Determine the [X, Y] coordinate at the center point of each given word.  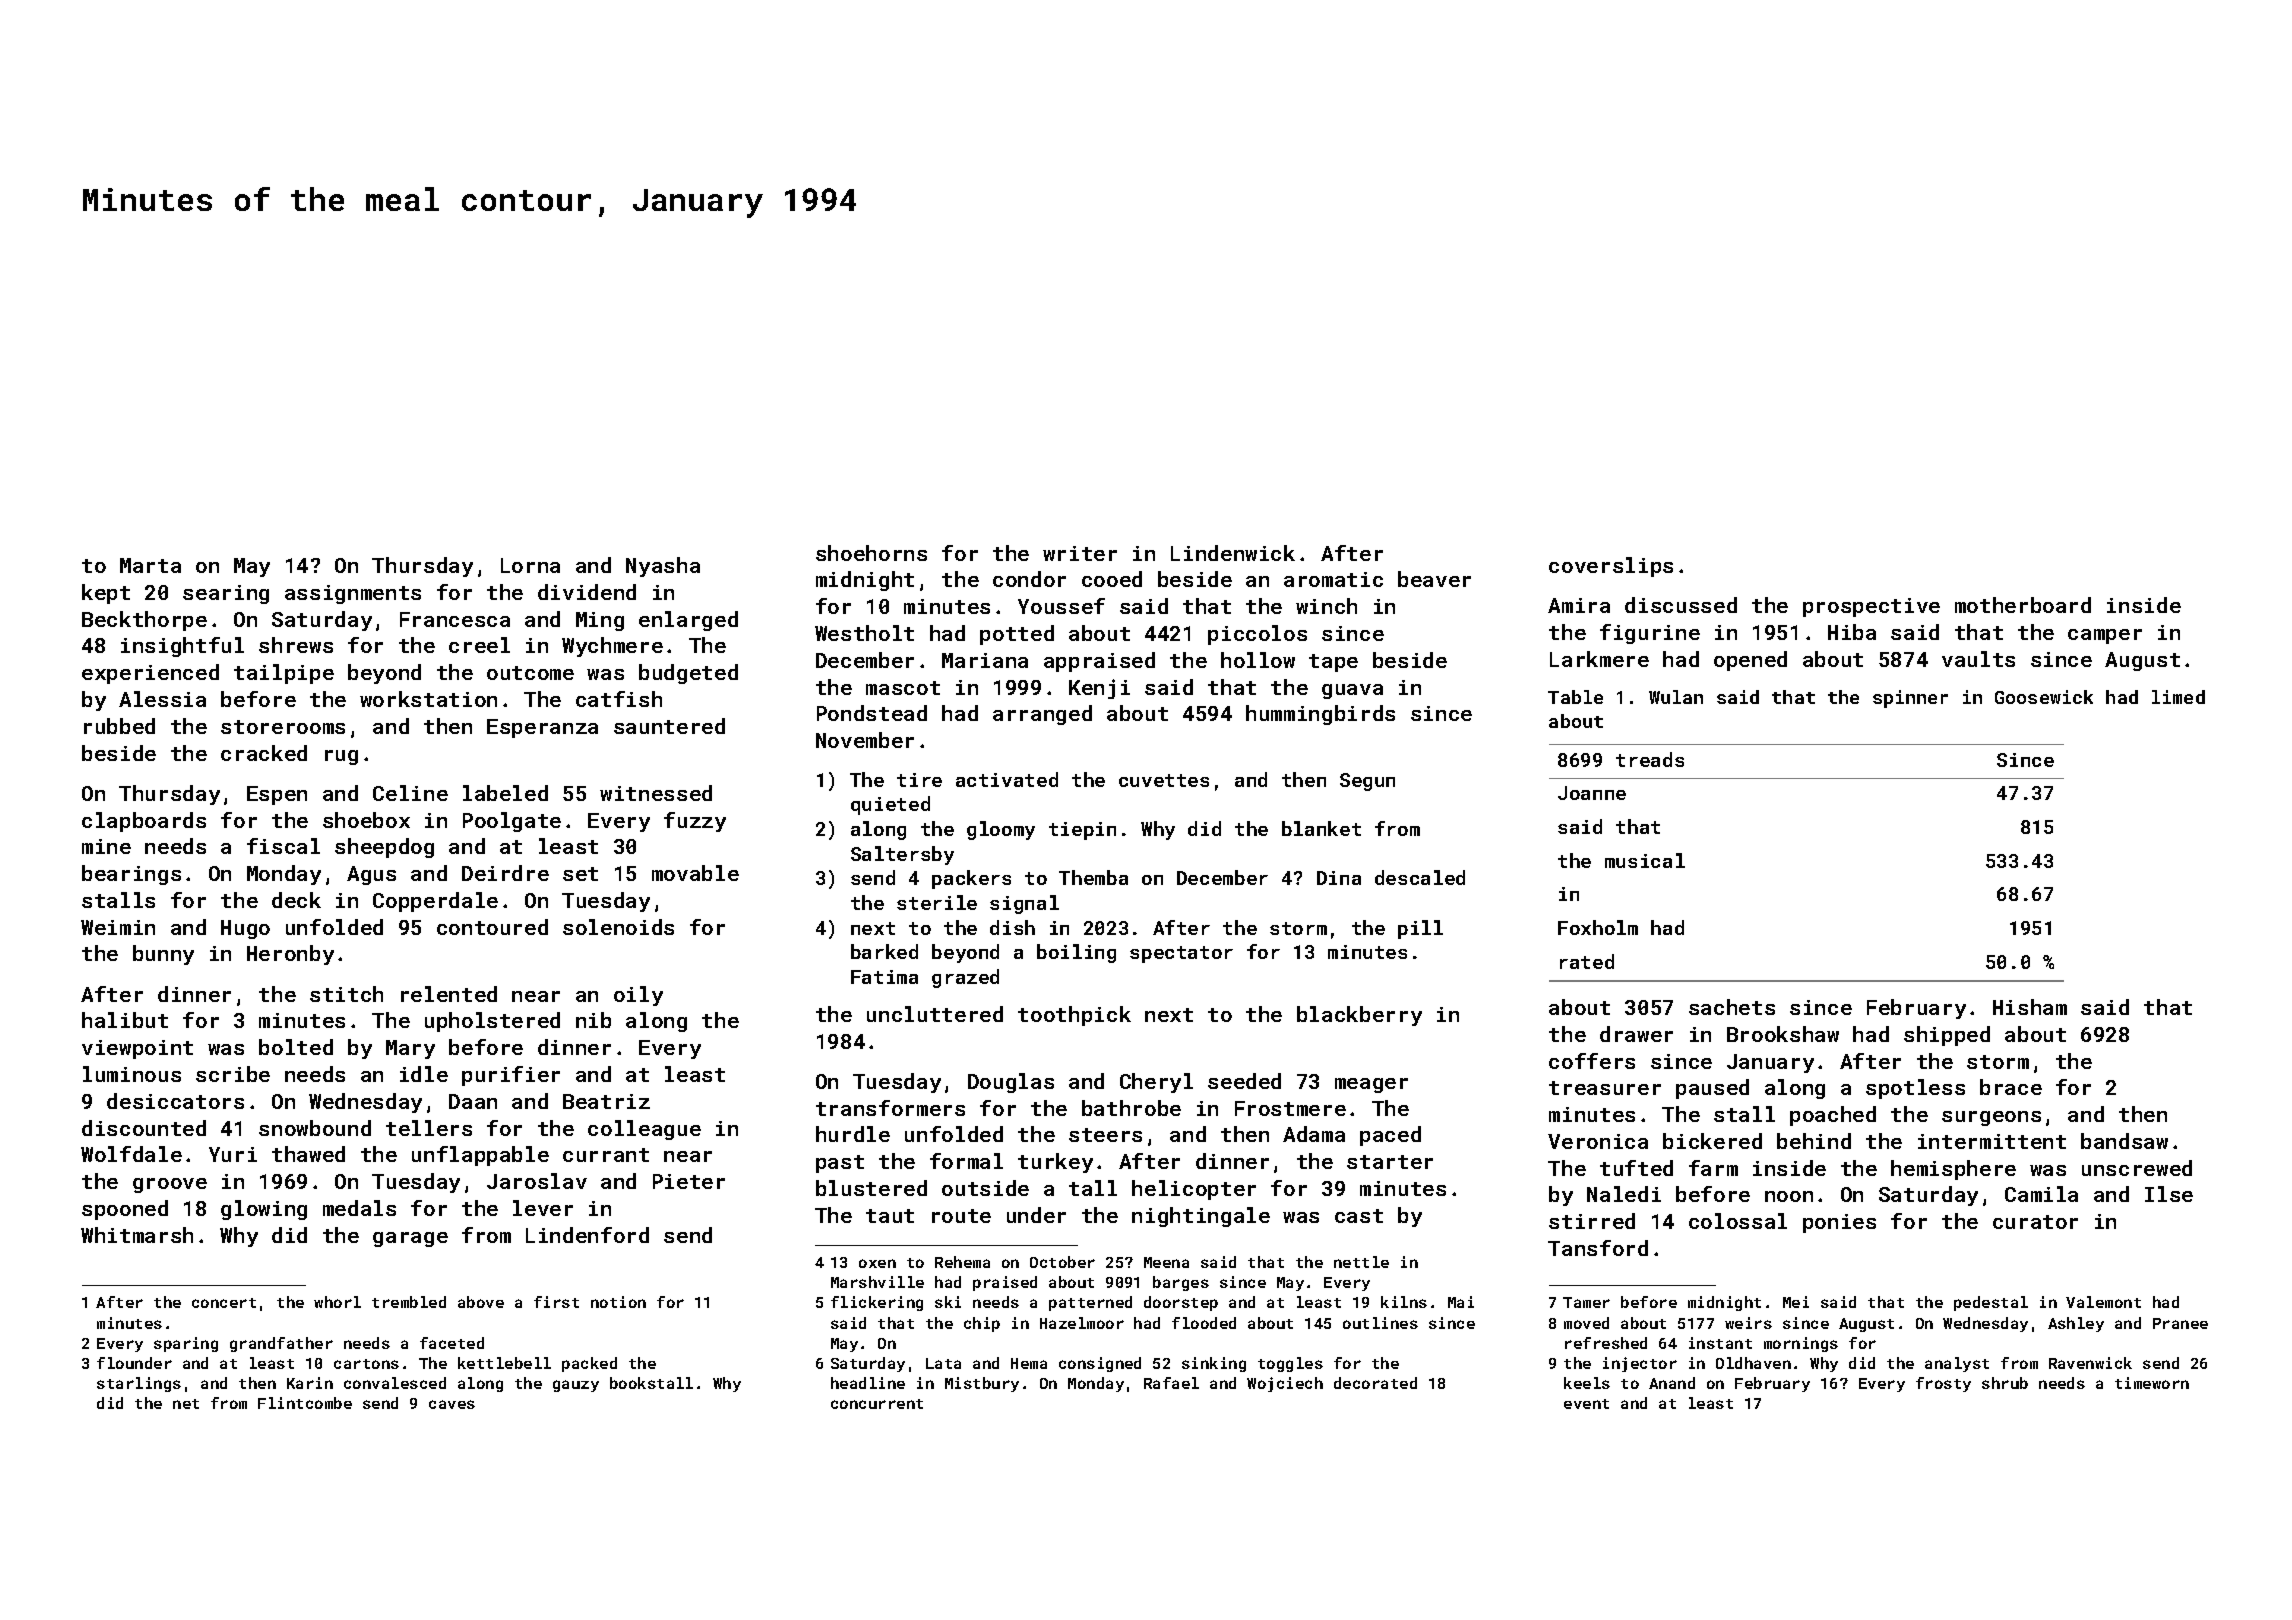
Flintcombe [305, 1403]
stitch [346, 994]
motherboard [2023, 605]
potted [1017, 635]
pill [1420, 929]
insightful [182, 647]
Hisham [2030, 1007]
